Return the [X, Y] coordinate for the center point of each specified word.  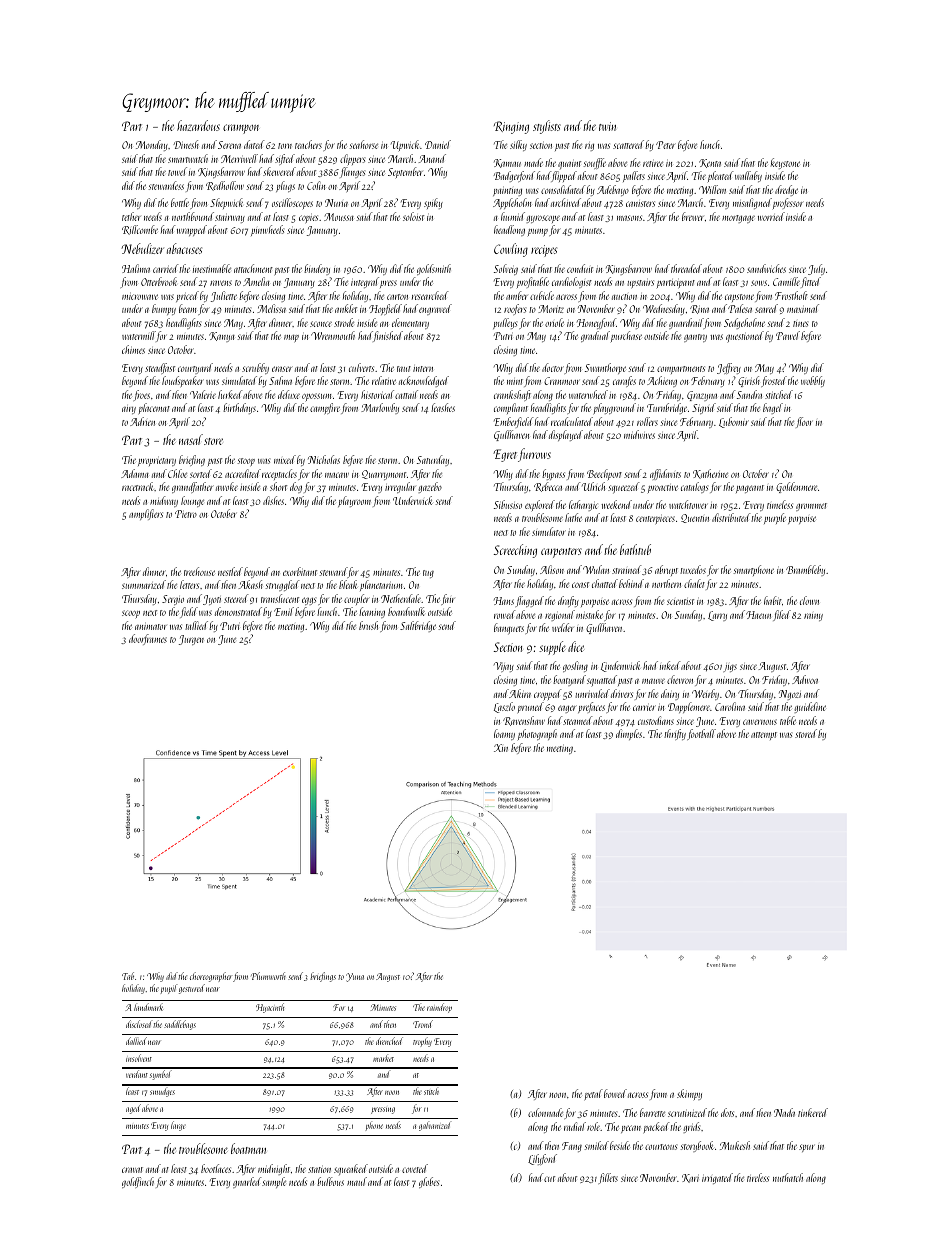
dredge [786, 190]
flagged [529, 601]
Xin [501, 748]
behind [631, 583]
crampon [241, 129]
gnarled [247, 1182]
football [701, 734]
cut [549, 1179]
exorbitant [300, 571]
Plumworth [268, 976]
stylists [547, 127]
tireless [758, 1177]
